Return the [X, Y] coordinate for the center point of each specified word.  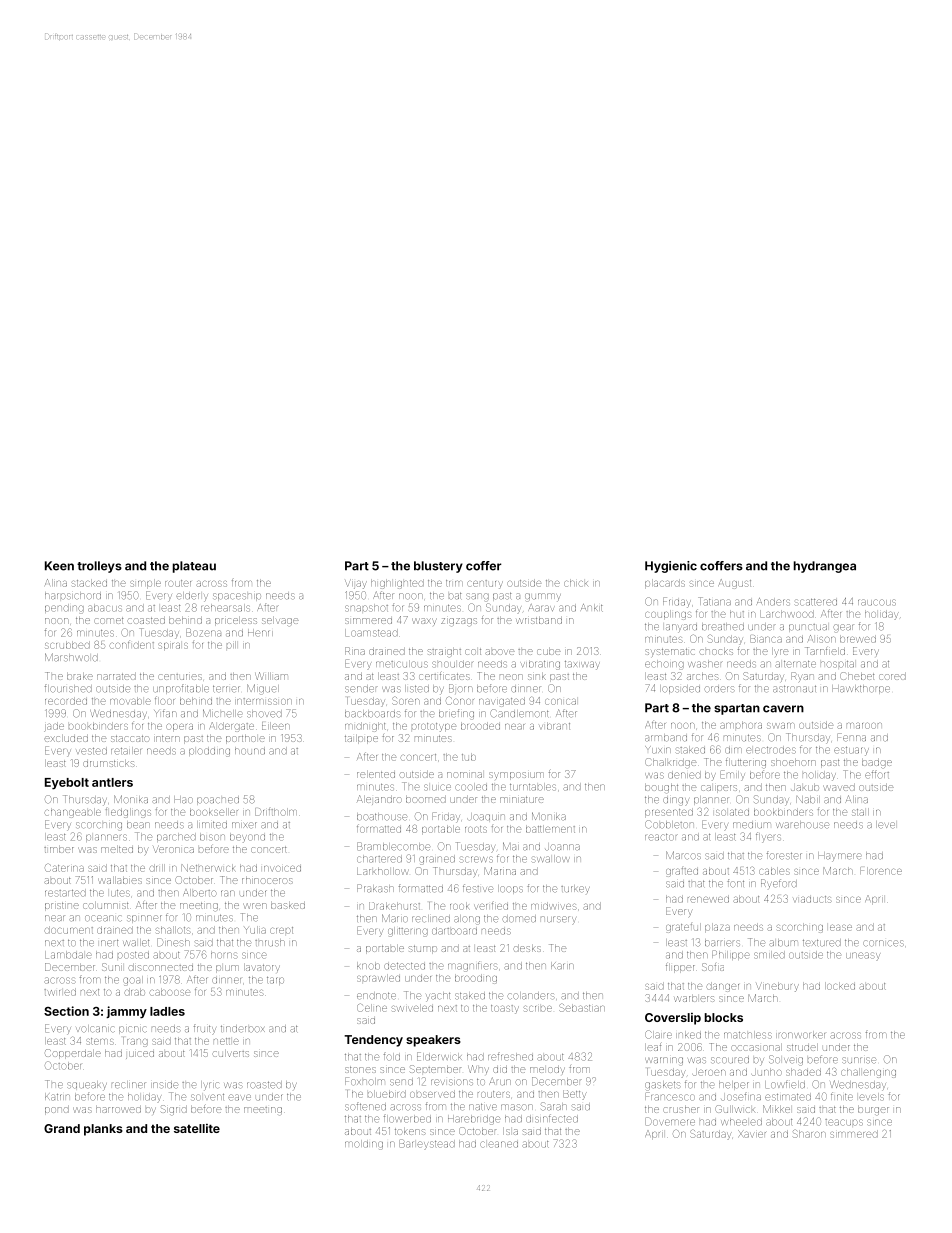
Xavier [752, 1134]
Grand [62, 1128]
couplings [668, 615]
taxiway [582, 665]
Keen [59, 566]
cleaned [499, 1144]
